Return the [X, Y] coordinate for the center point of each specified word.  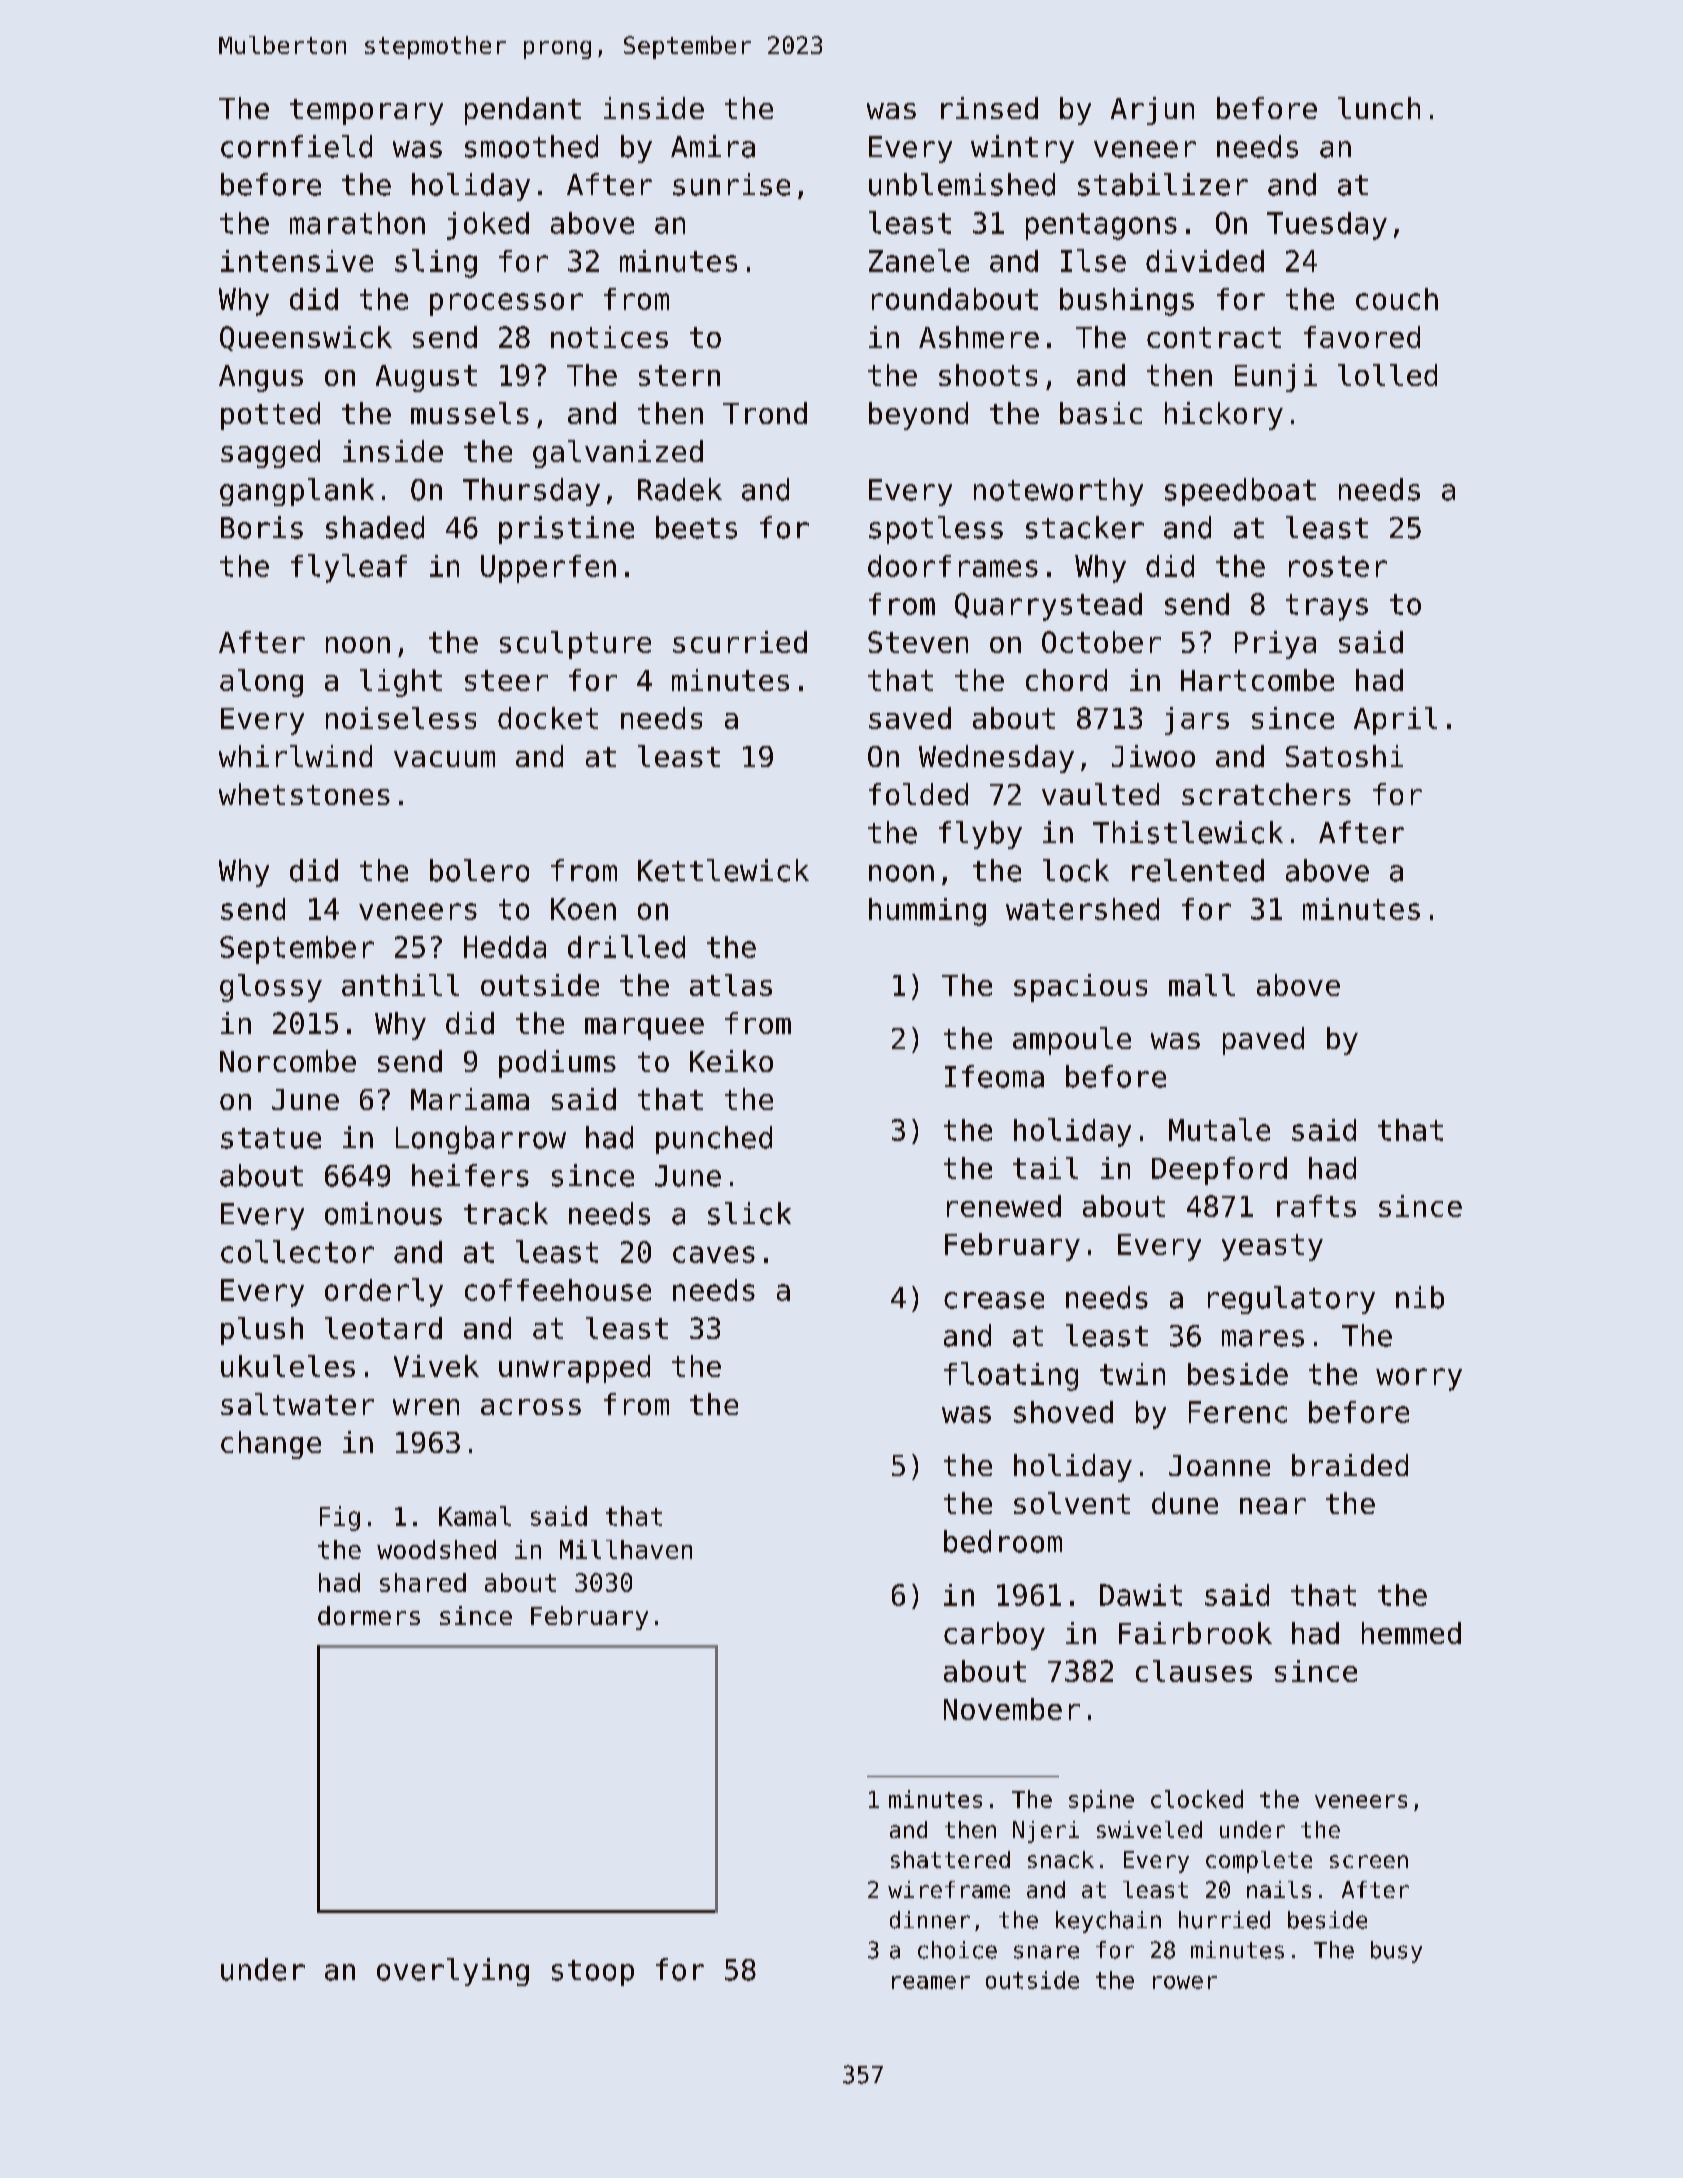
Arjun [1152, 111]
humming [927, 912]
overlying [453, 1972]
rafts [1316, 1206]
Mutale [1219, 1129]
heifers [470, 1175]
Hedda [505, 947]
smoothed [531, 146]
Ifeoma [994, 1076]
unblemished [962, 184]
